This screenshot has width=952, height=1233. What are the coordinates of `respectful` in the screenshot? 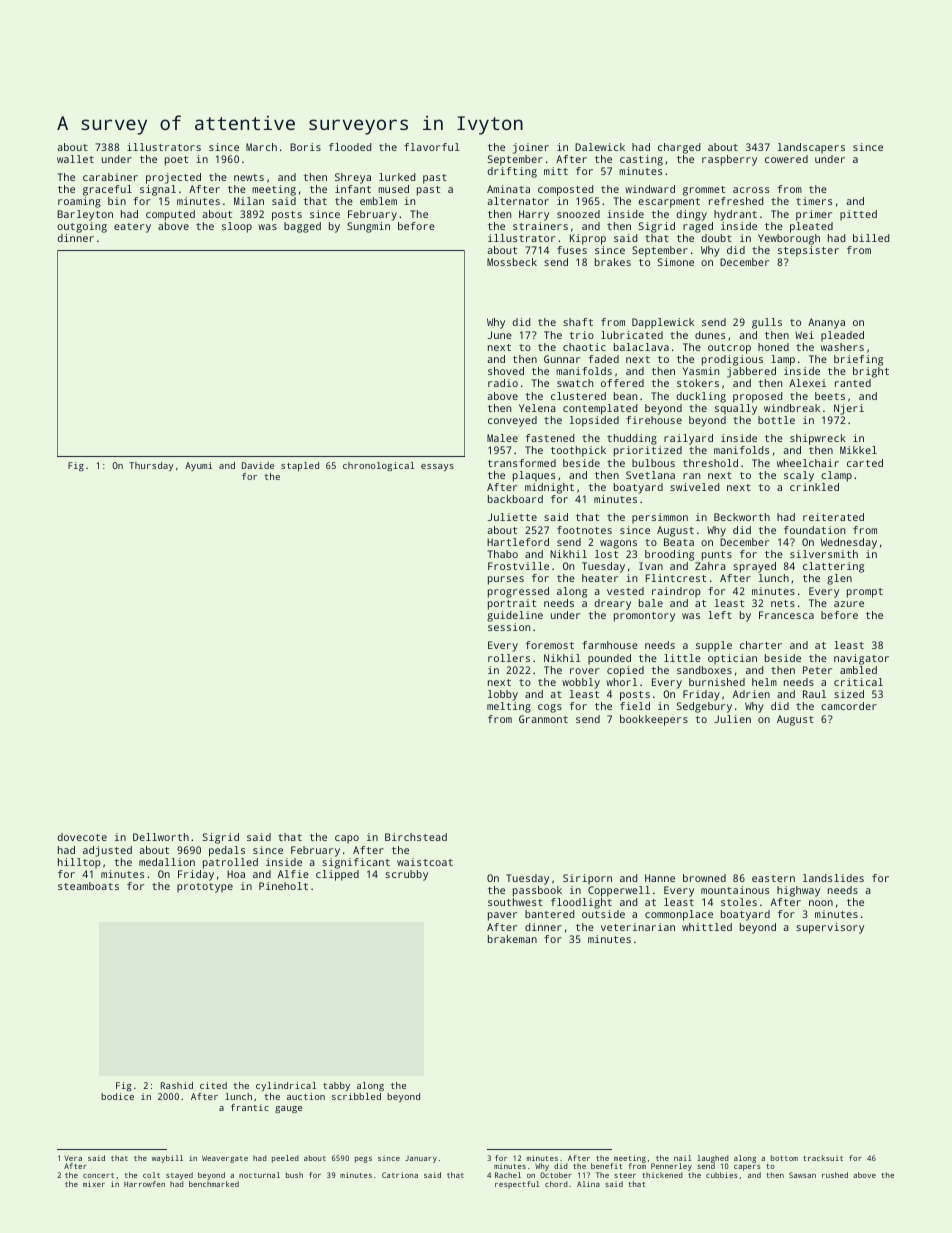 It's located at (517, 1185).
